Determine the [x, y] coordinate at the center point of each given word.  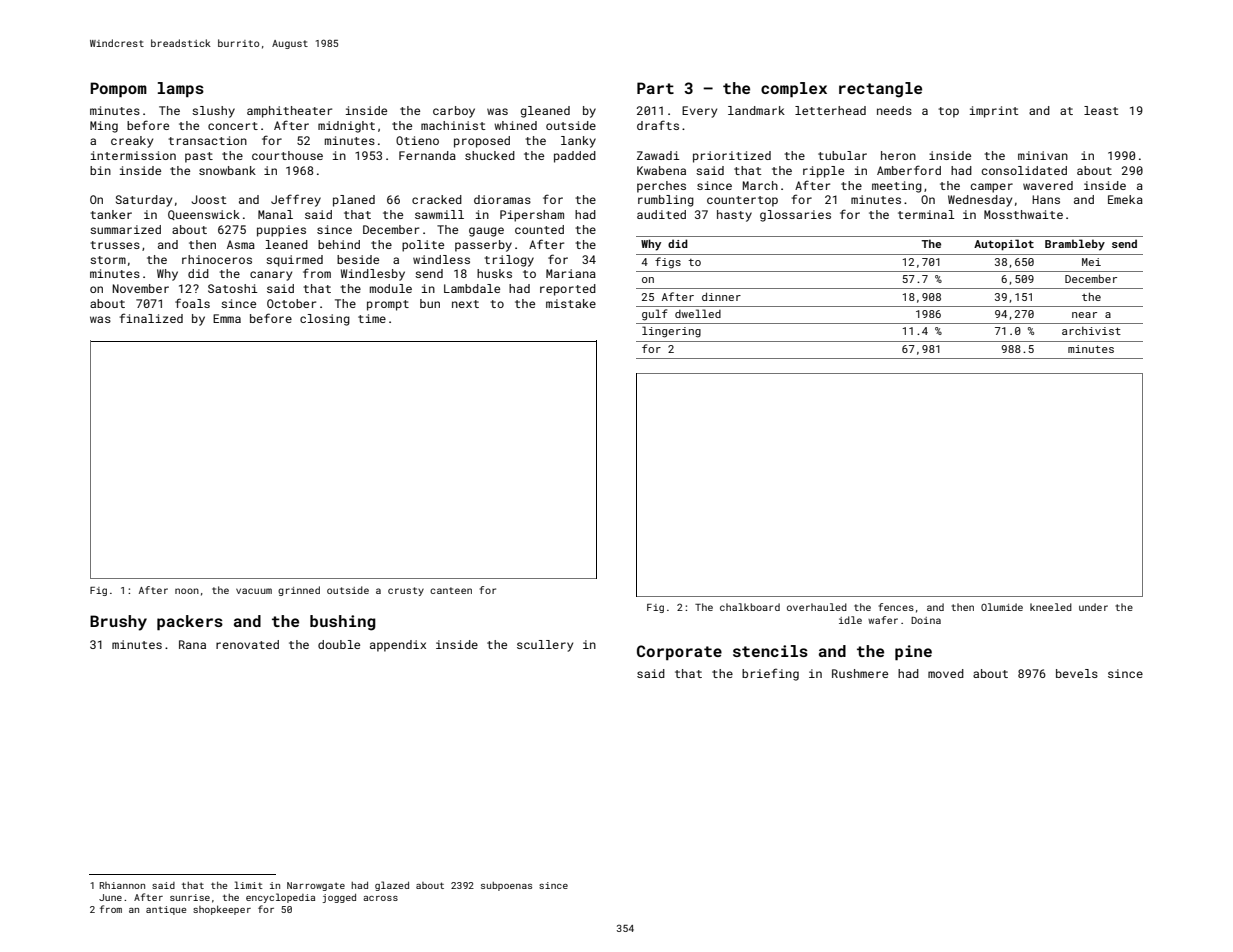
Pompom [118, 90]
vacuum [254, 591]
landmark [756, 110]
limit [248, 885]
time [372, 318]
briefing [770, 674]
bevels [1077, 673]
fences [896, 607]
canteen [451, 590]
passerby [483, 246]
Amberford [909, 170]
